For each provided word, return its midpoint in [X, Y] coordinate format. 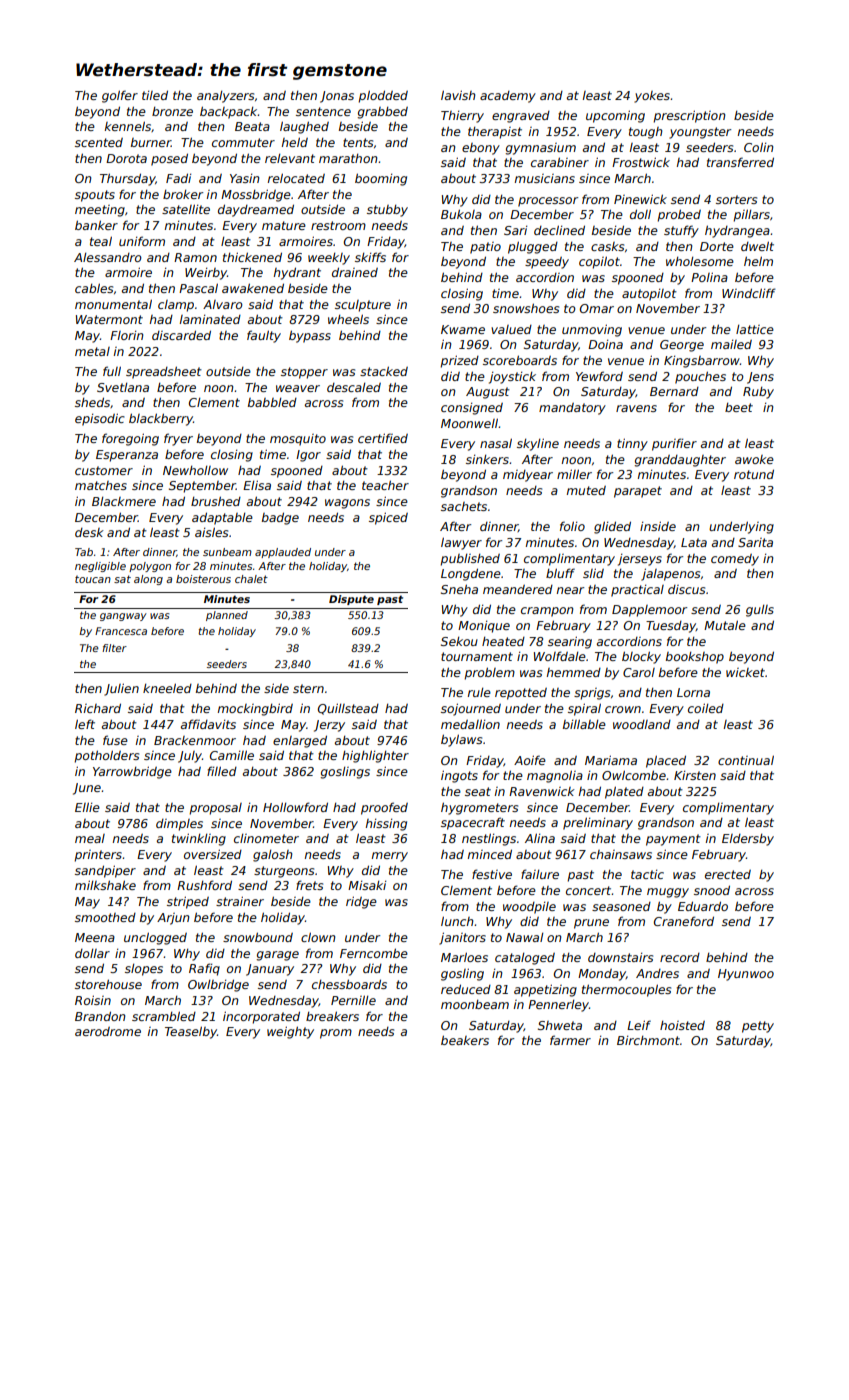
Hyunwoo [746, 975]
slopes [144, 970]
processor [548, 202]
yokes [652, 97]
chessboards [349, 984]
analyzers [225, 97]
